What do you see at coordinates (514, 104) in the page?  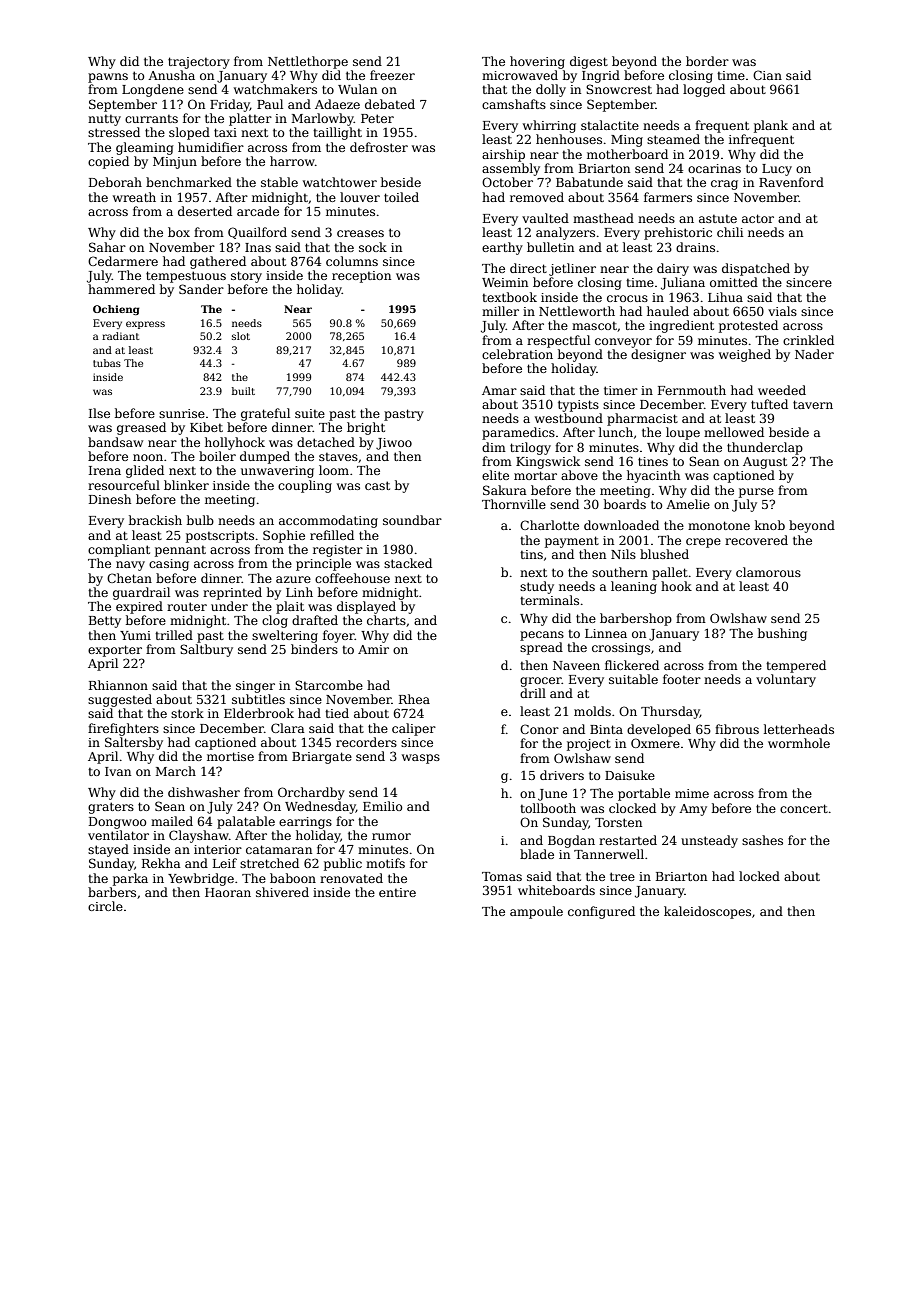 I see `camshafts` at bounding box center [514, 104].
